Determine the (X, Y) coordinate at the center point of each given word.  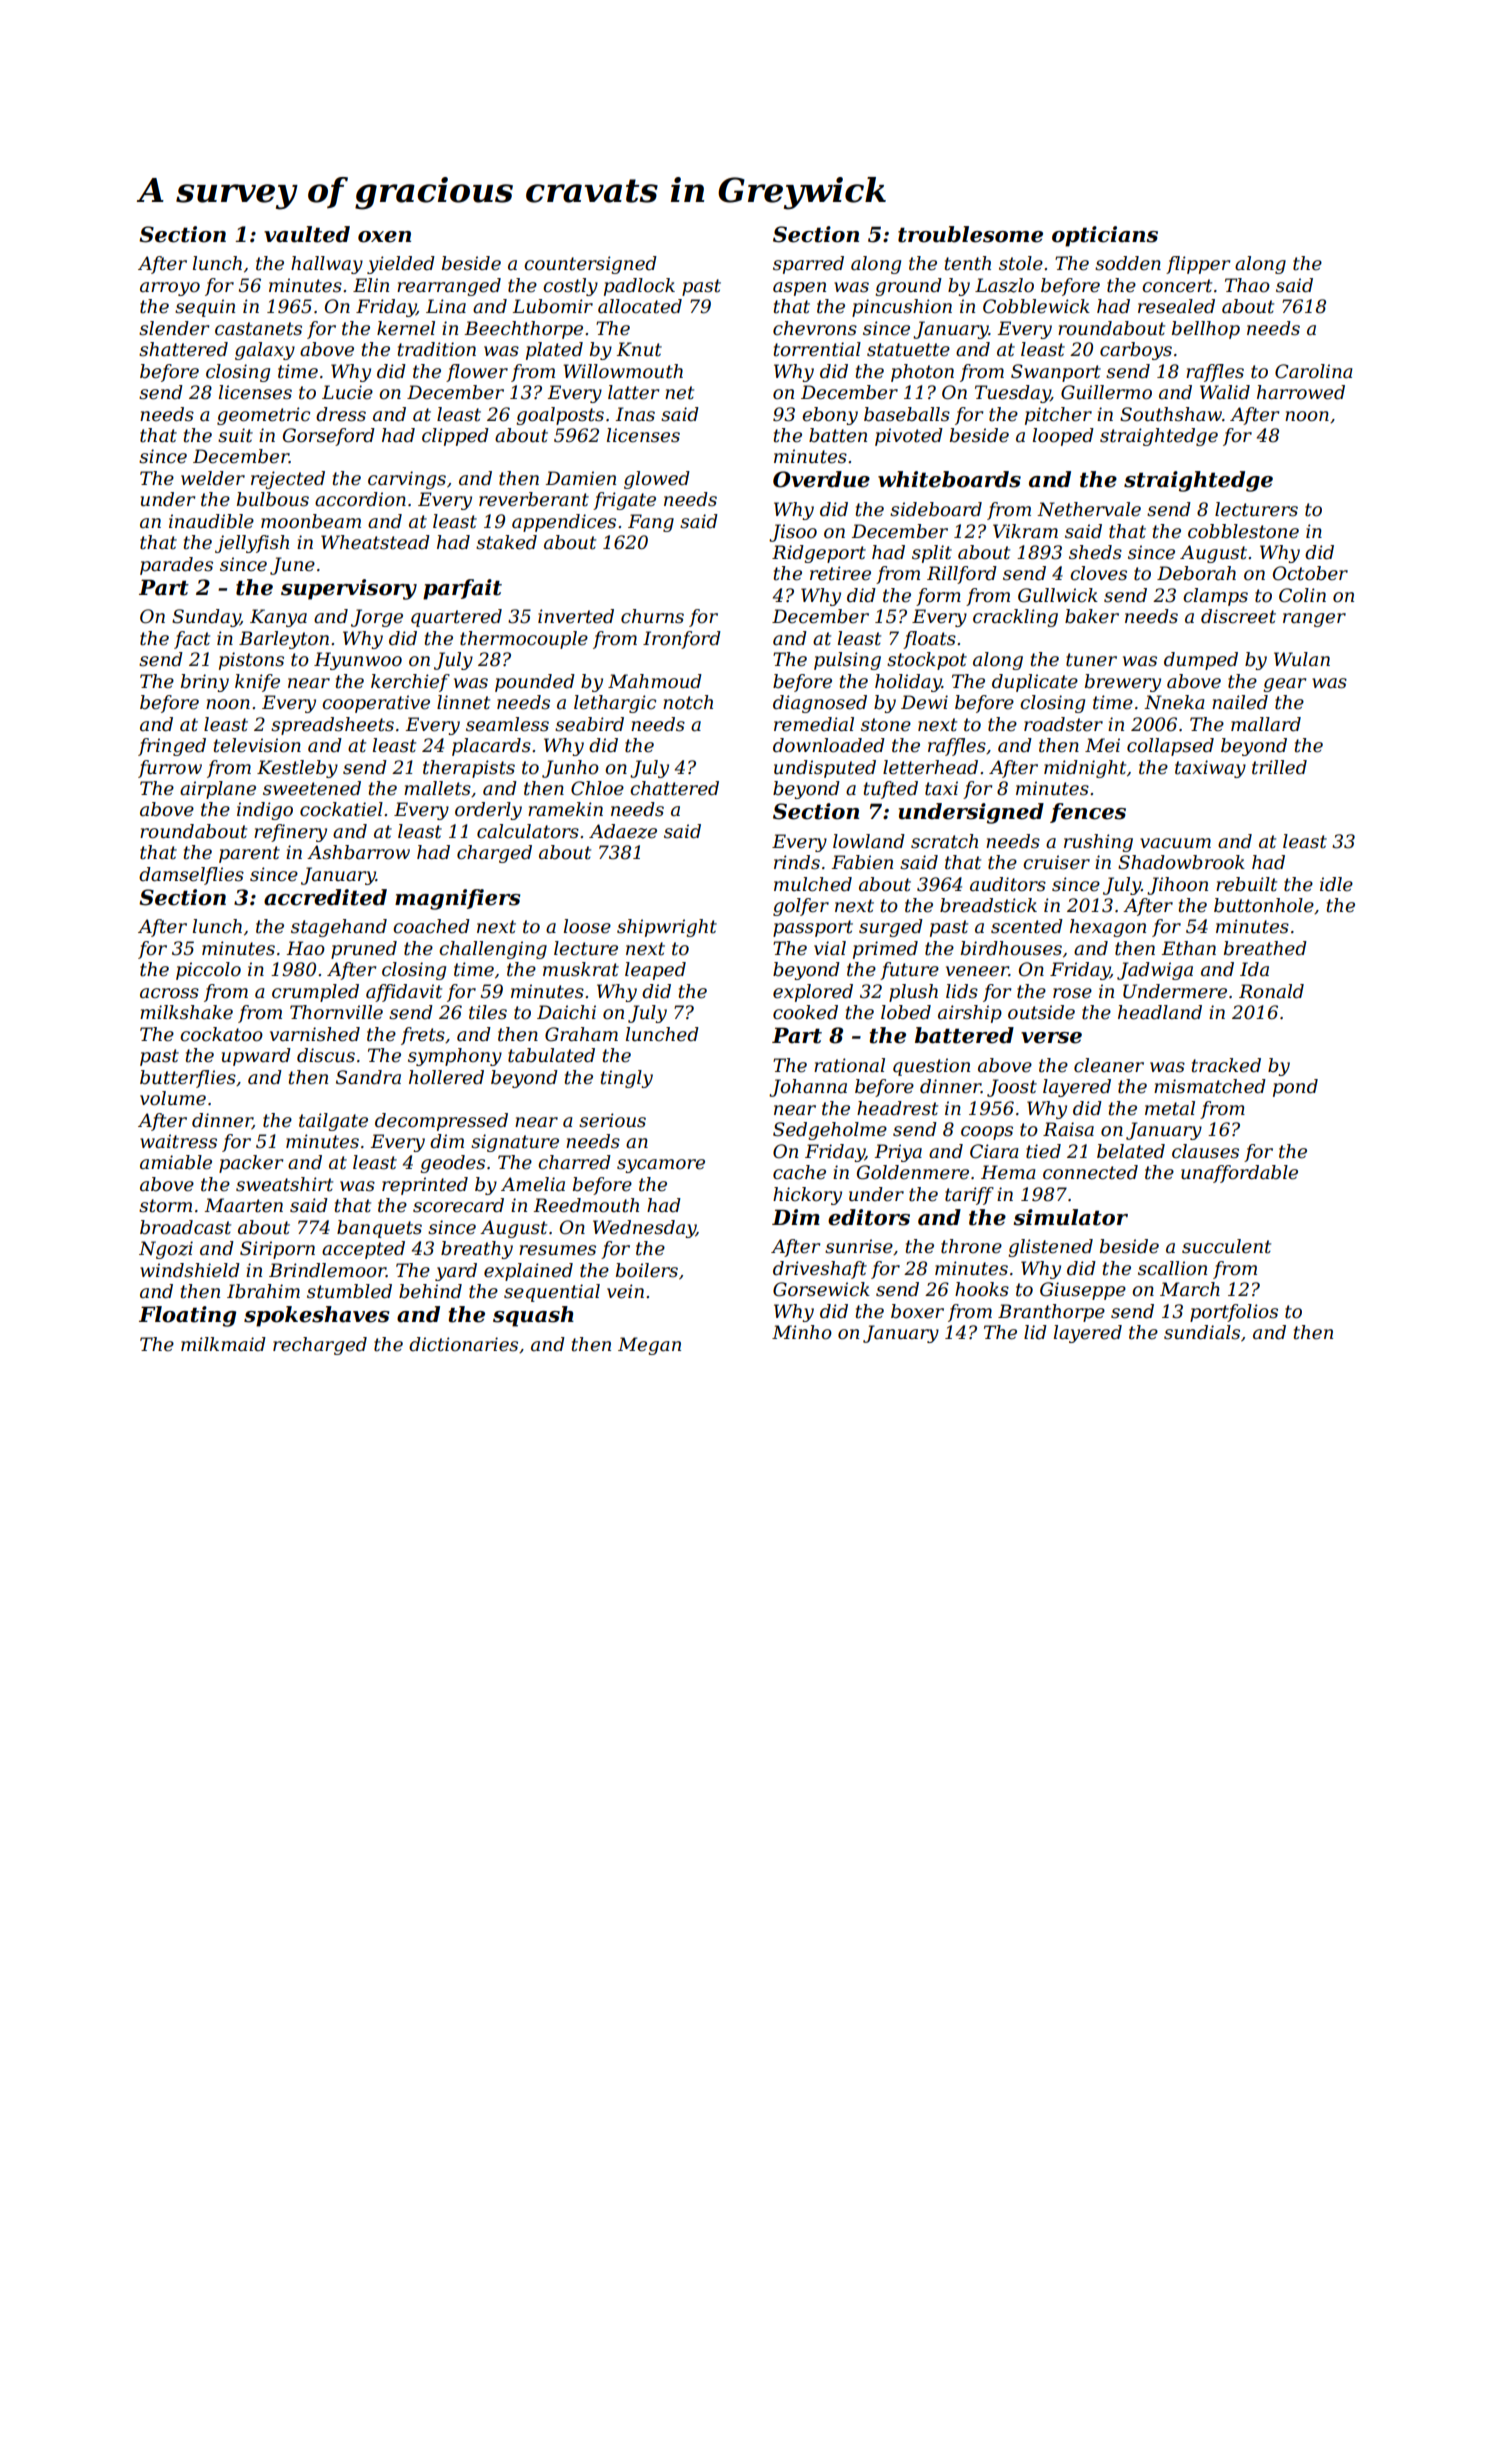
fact (192, 640)
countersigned (590, 265)
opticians (1105, 236)
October (1310, 573)
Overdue (821, 479)
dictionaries (463, 1344)
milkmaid (223, 1344)
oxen (384, 237)
